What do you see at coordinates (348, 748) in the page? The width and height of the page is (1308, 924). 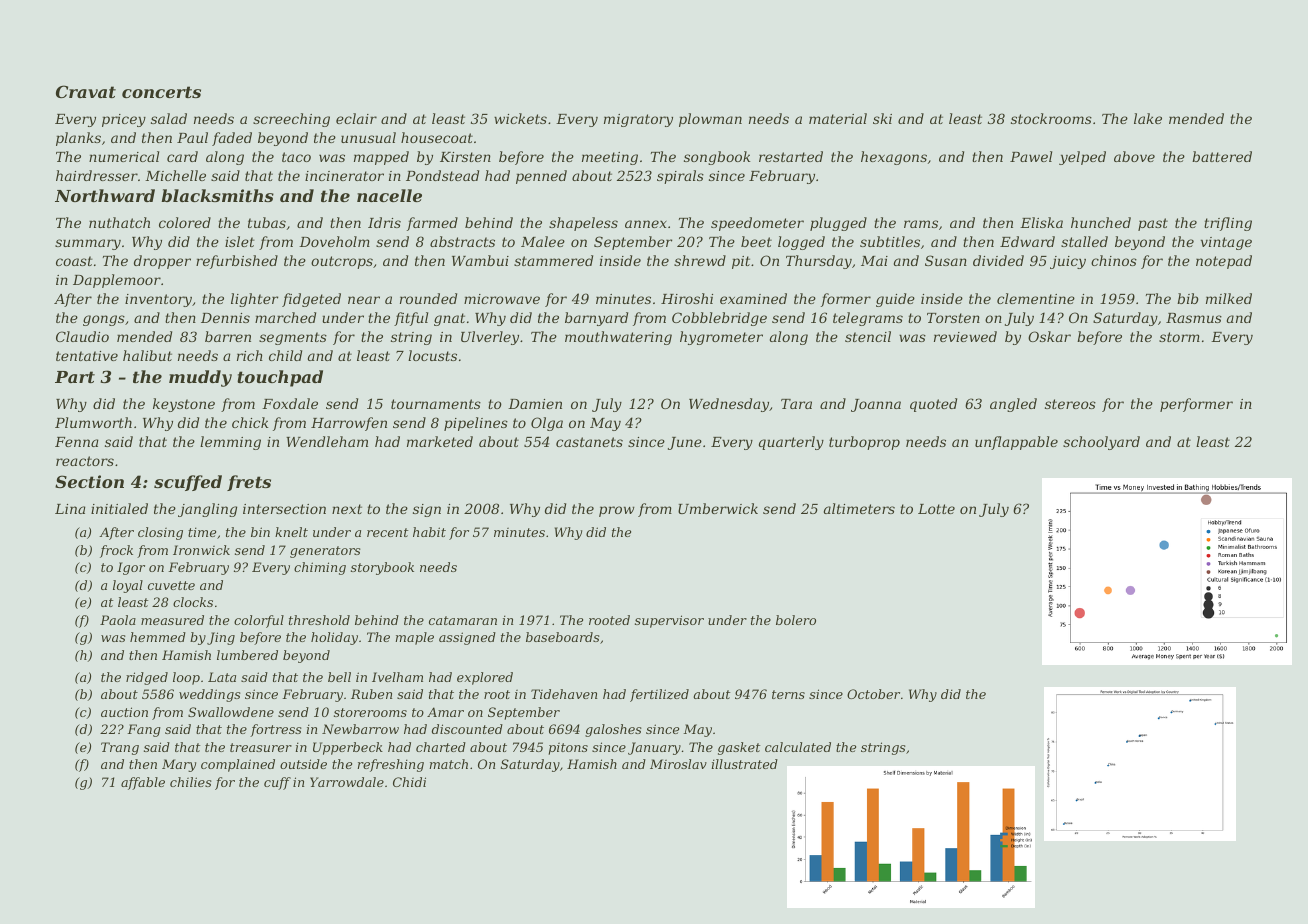 I see `Upperbeck` at bounding box center [348, 748].
